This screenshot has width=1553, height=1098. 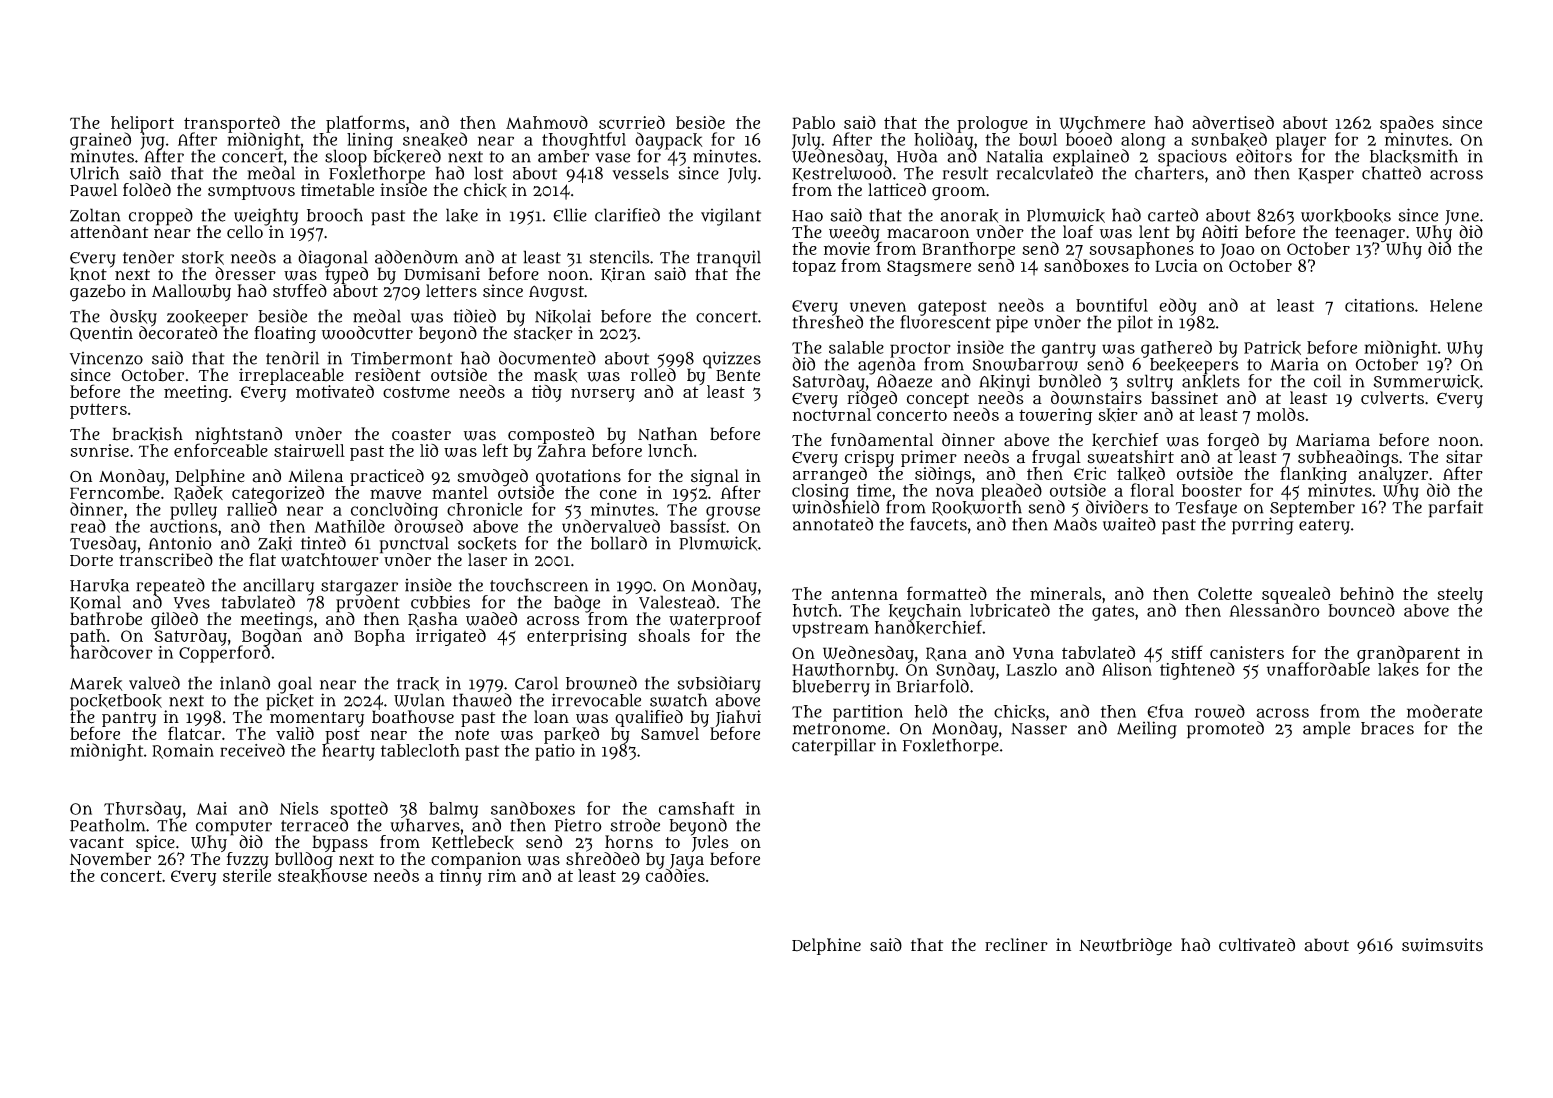 What do you see at coordinates (142, 124) in the screenshot?
I see `heliport` at bounding box center [142, 124].
